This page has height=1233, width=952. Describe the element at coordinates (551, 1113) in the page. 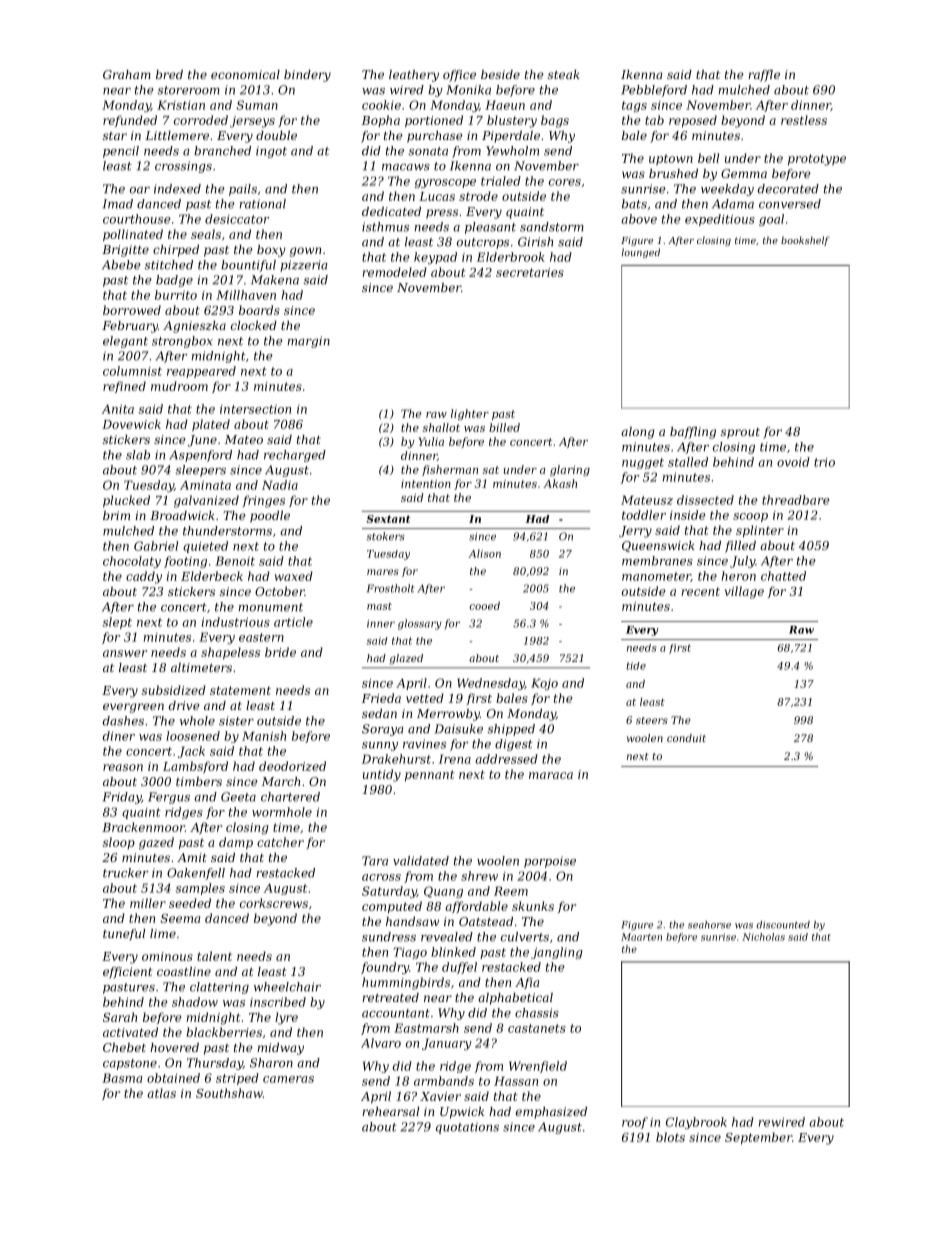

I see `emphasized` at that location.
